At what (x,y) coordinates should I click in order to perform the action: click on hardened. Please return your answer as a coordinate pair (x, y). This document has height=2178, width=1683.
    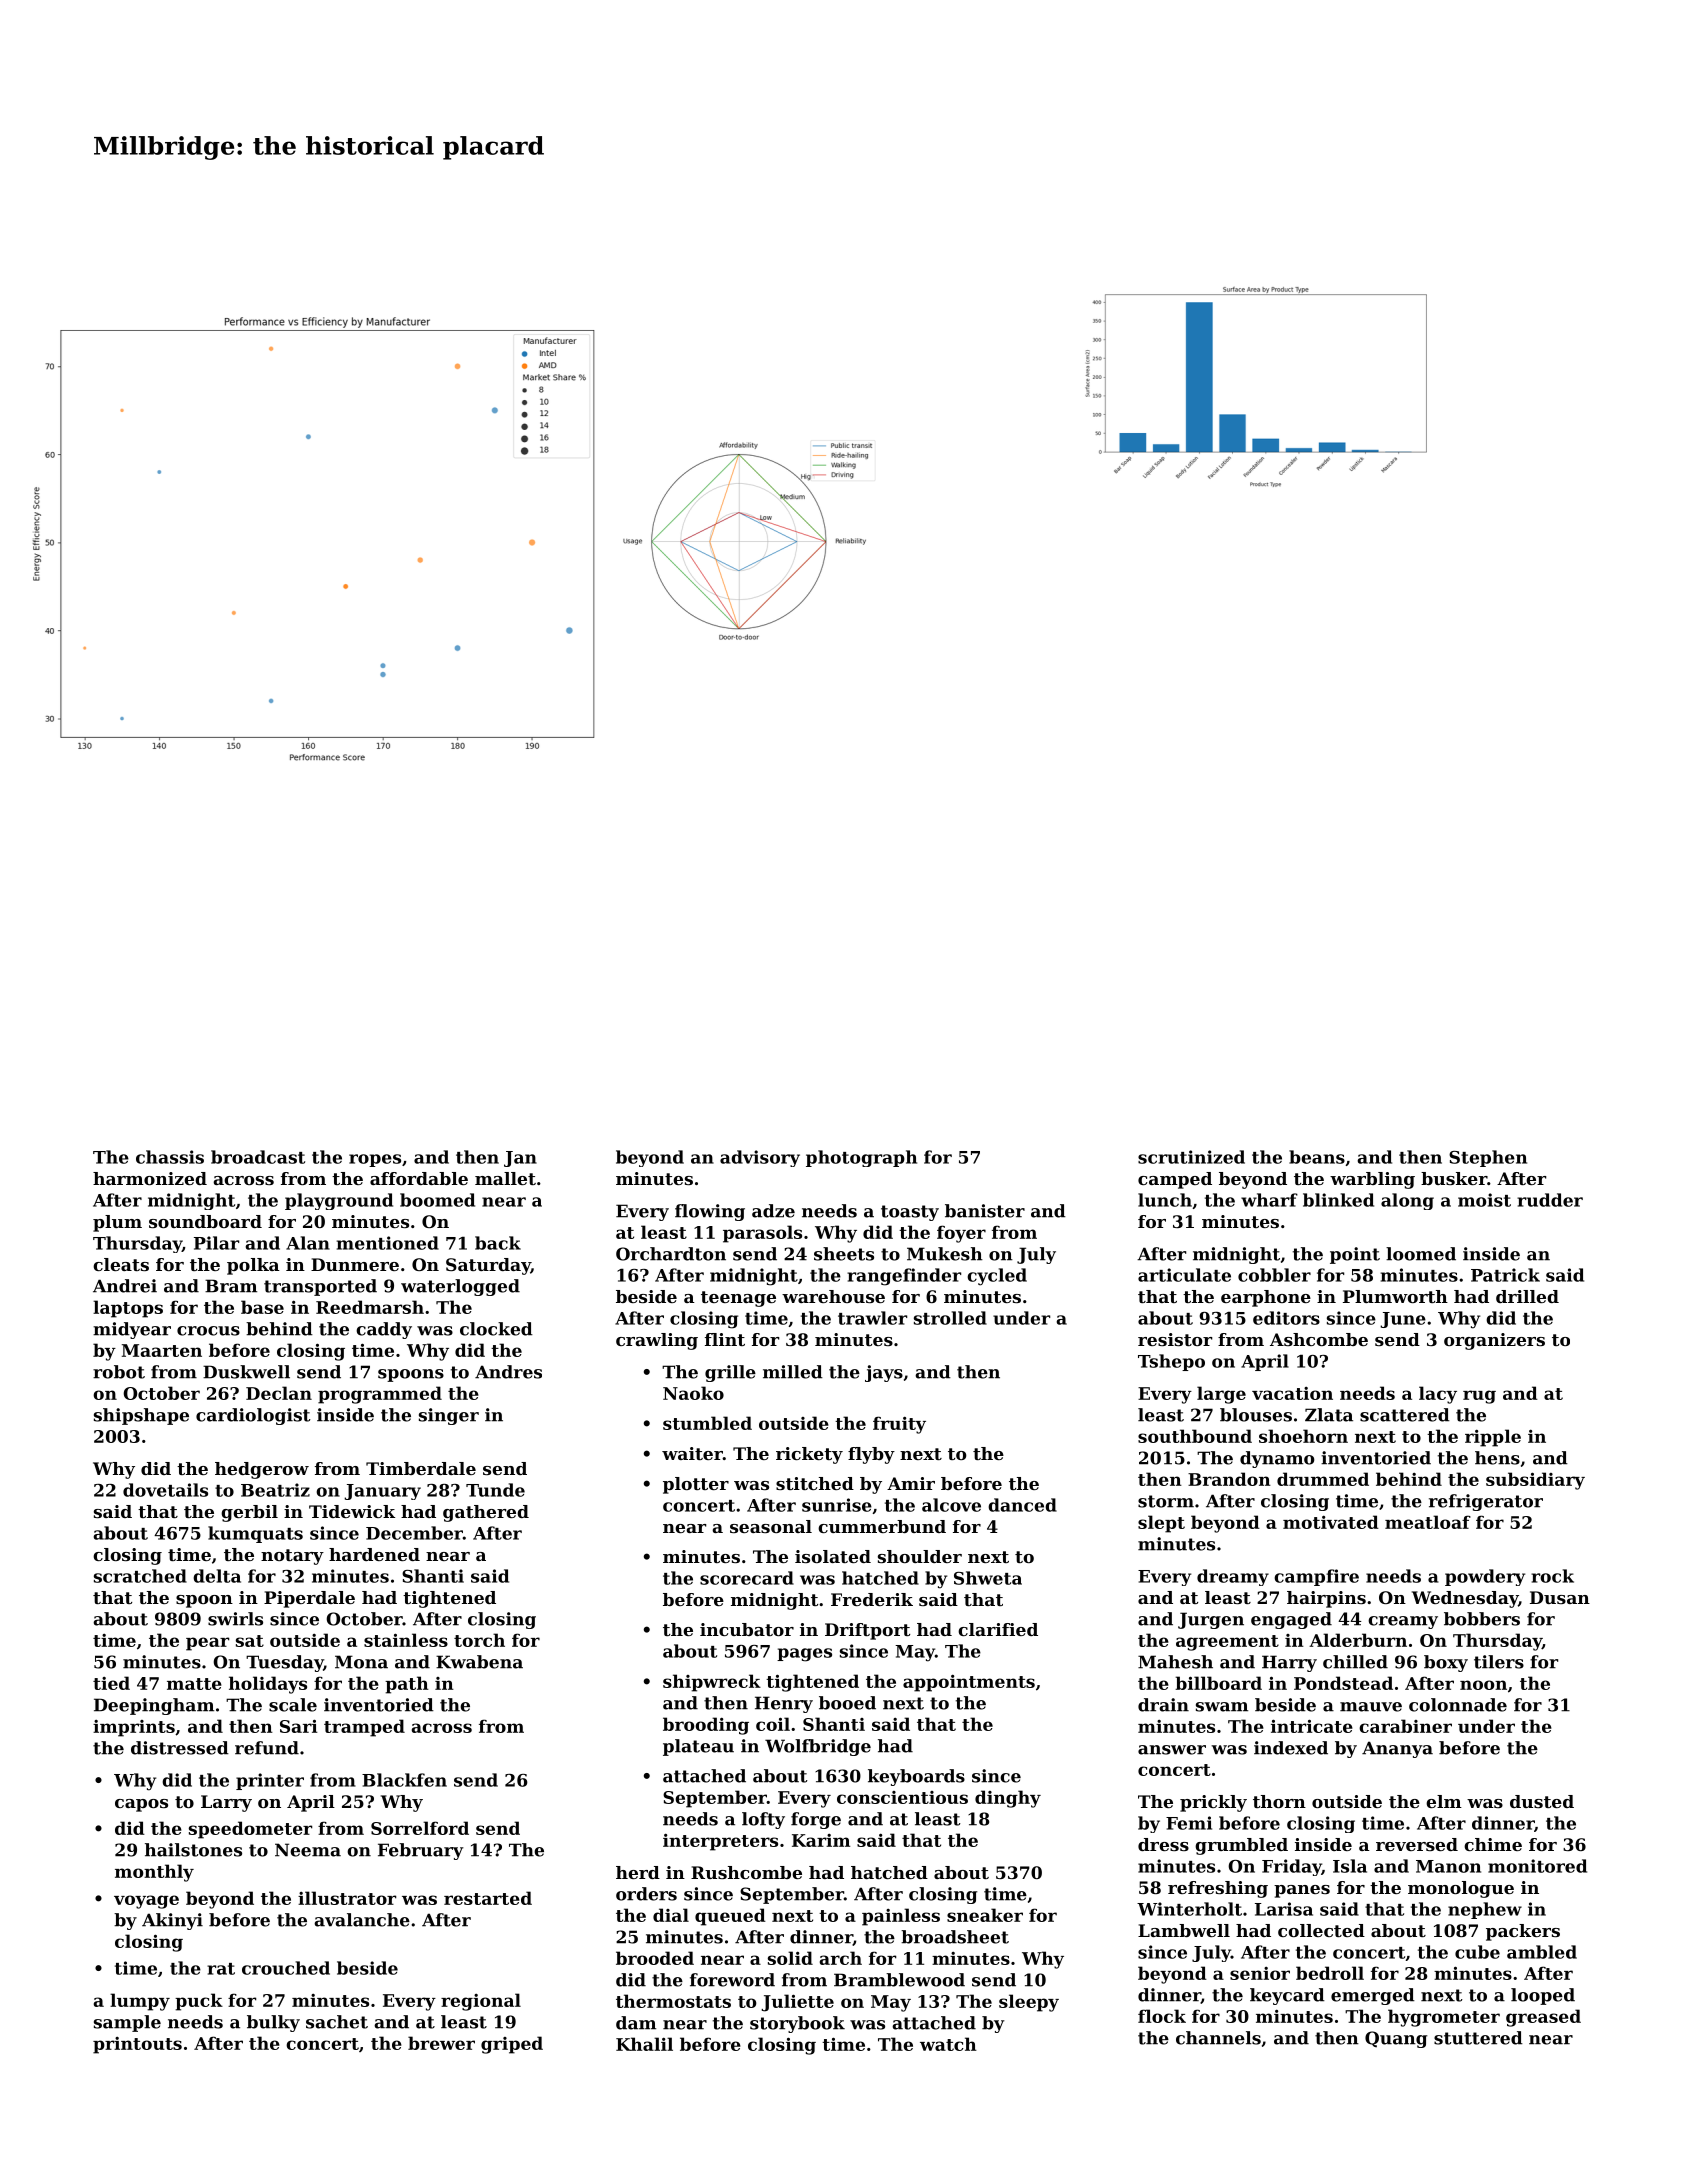
    Looking at the image, I should click on (374, 1554).
